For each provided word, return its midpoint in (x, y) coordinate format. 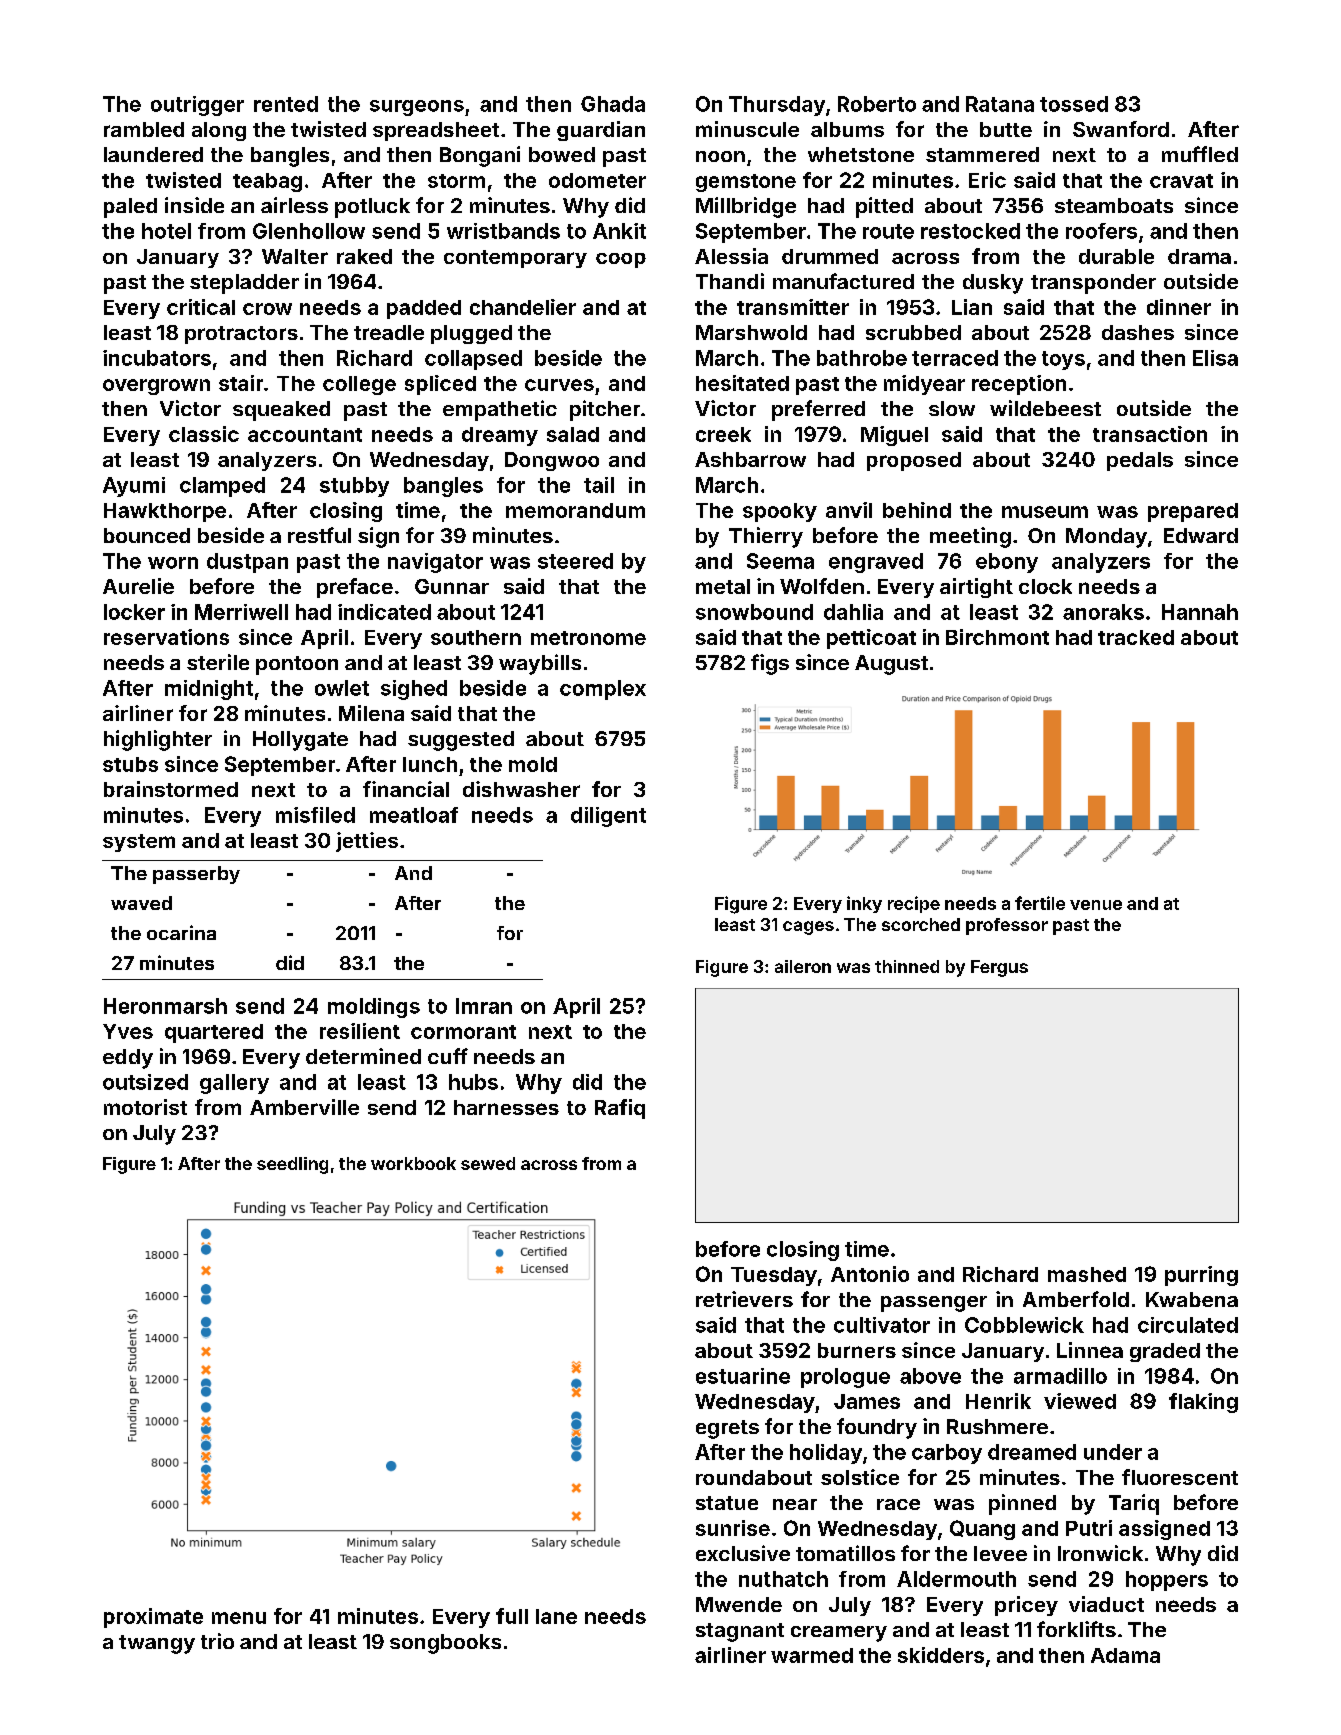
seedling (292, 1165)
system (139, 843)
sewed (488, 1163)
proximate (153, 1618)
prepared (1193, 512)
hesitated (742, 383)
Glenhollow (309, 231)
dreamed (1032, 1452)
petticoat (871, 639)
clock (1045, 586)
